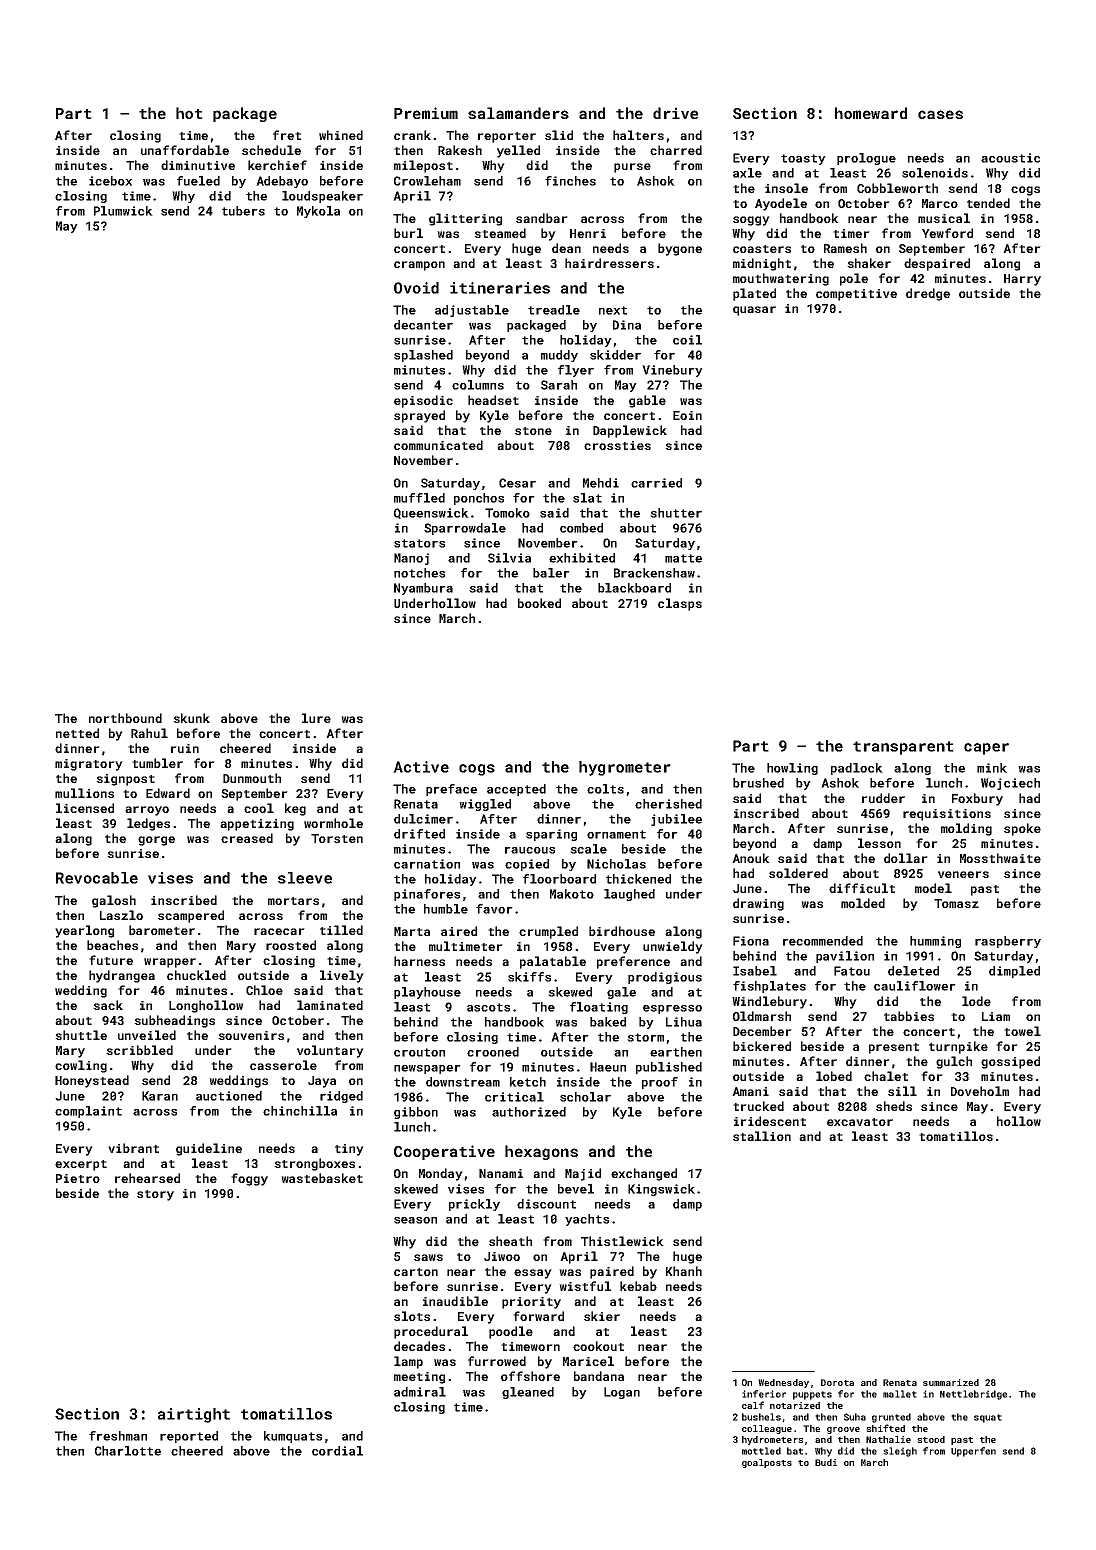 This image has width=1096, height=1550. I want to click on accepted, so click(516, 790).
